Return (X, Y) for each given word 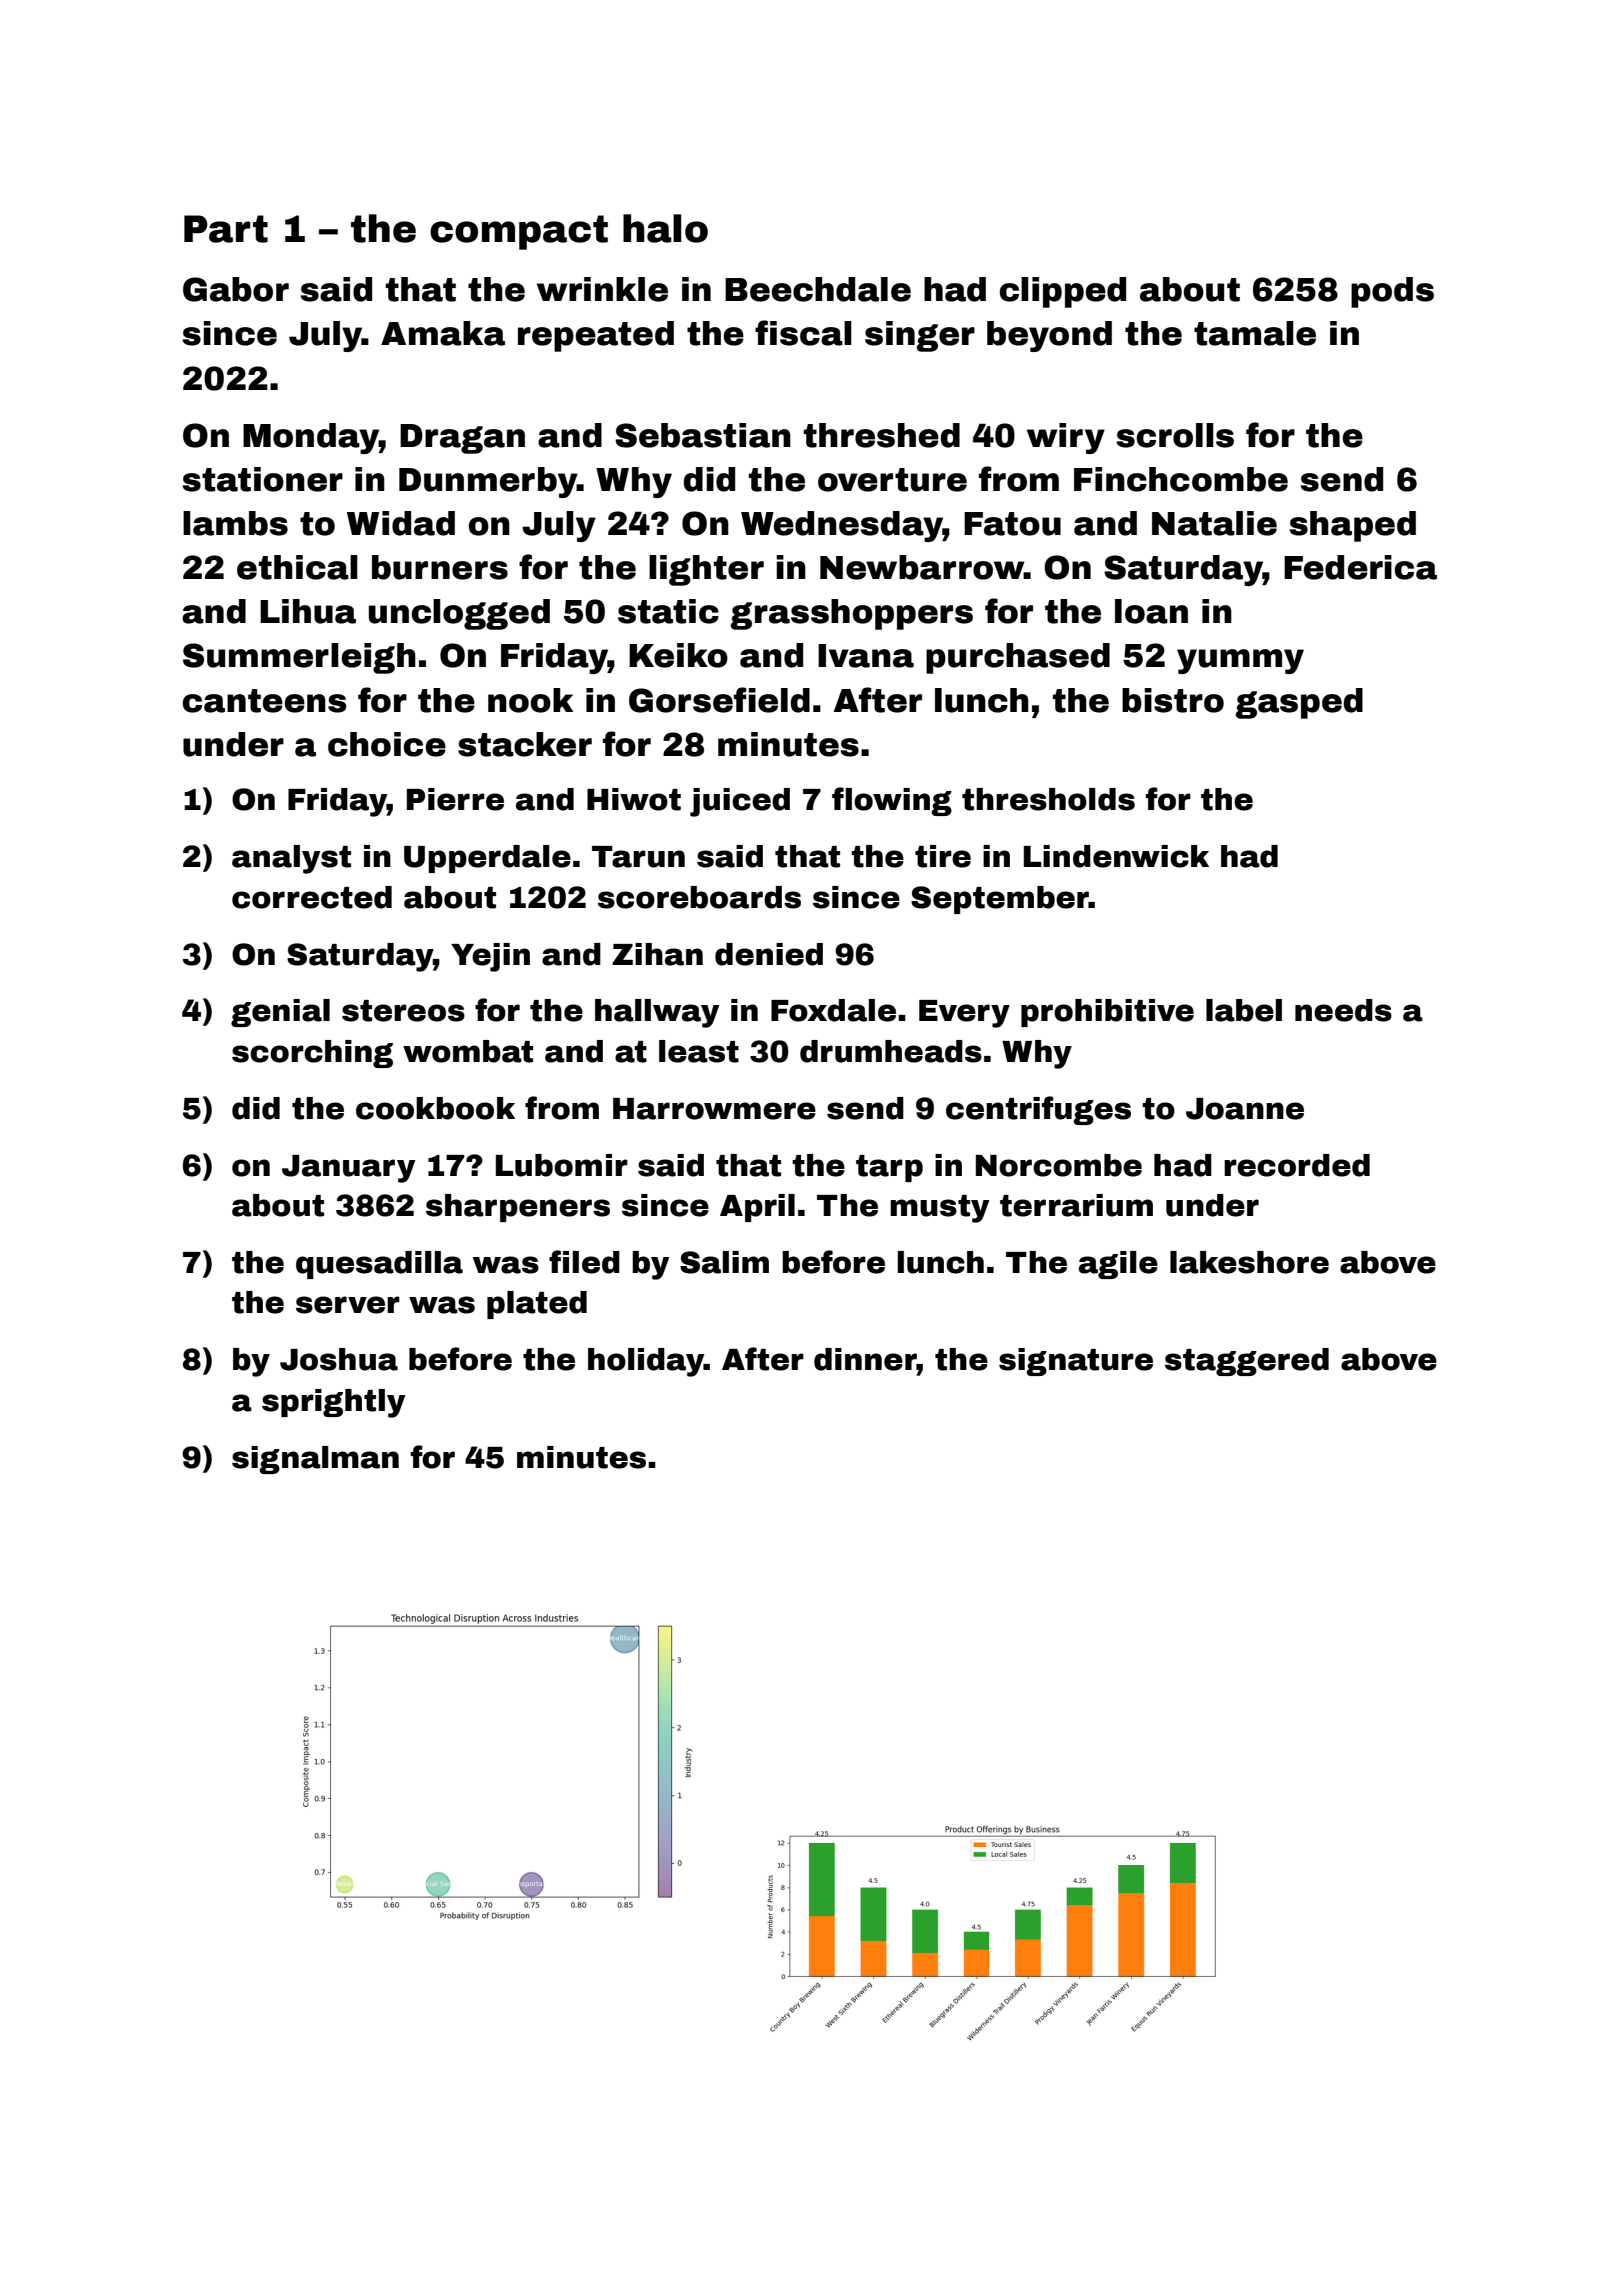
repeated (596, 336)
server (348, 1305)
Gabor (236, 289)
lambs (235, 523)
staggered (1247, 1362)
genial (280, 1013)
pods (1392, 292)
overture (892, 480)
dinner (865, 1359)
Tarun (638, 857)
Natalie (1214, 523)
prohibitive (1107, 1013)
